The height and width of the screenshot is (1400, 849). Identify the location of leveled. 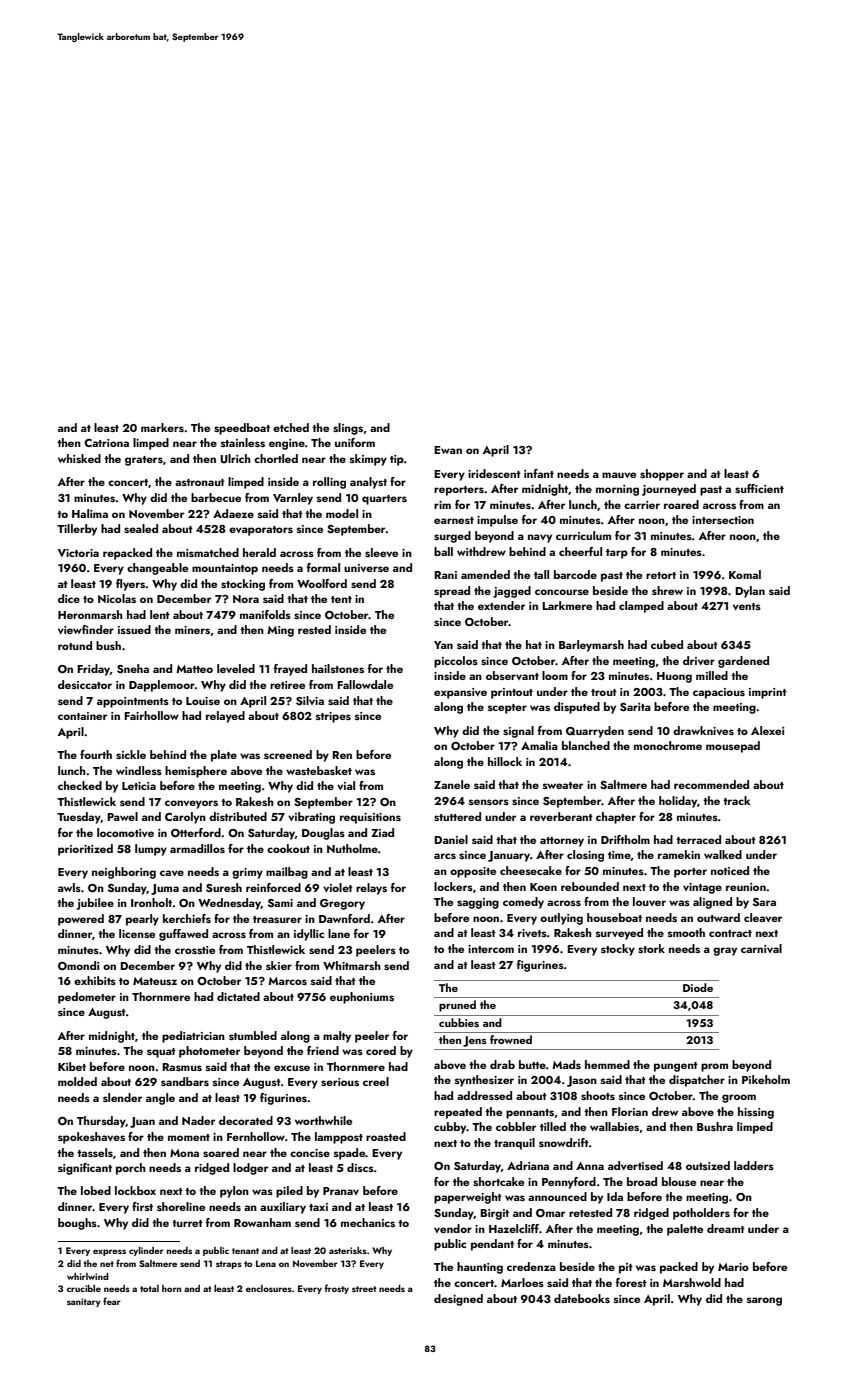
(236, 668).
